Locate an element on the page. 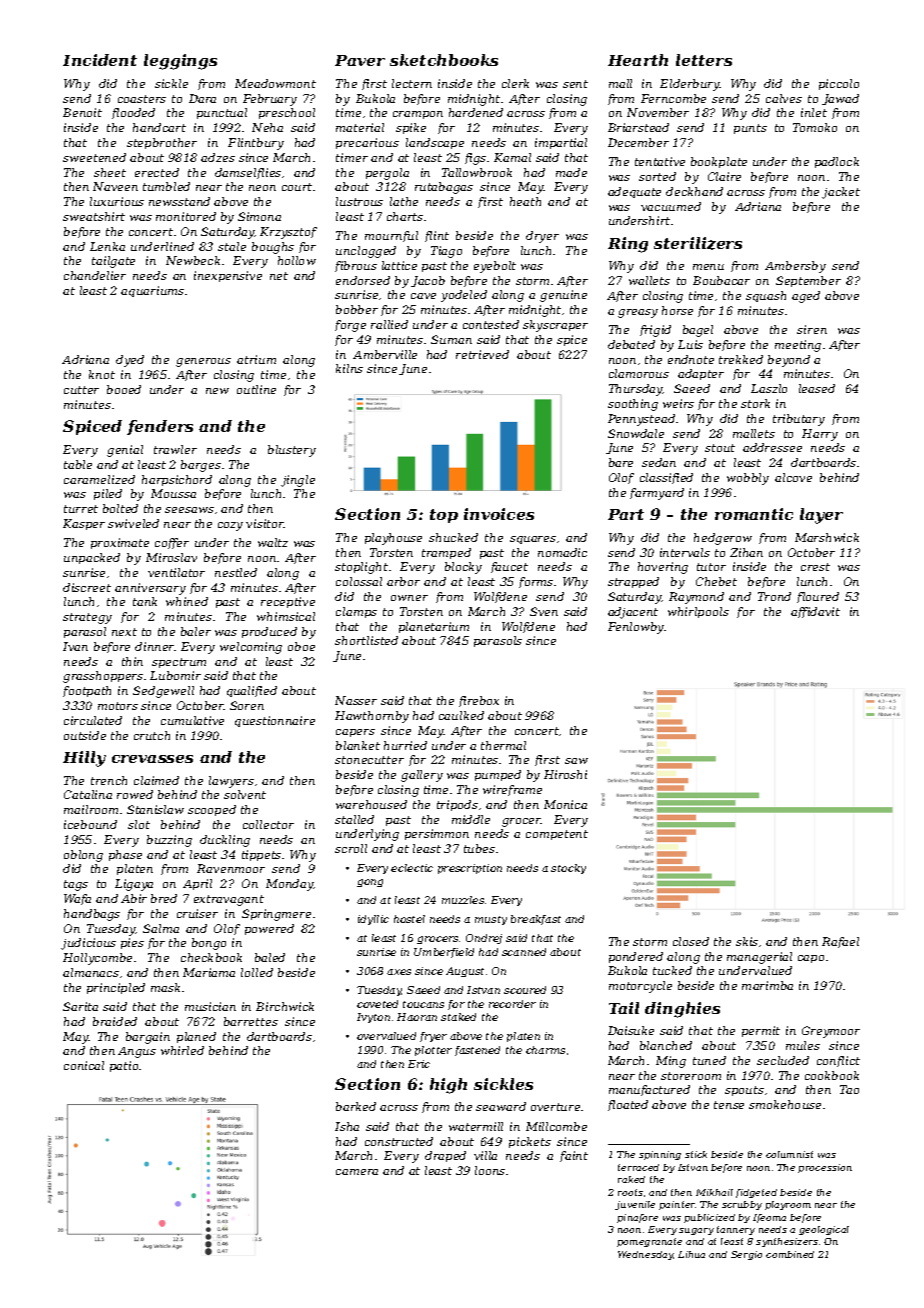 The image size is (924, 1308). Fenlowby is located at coordinates (636, 628).
